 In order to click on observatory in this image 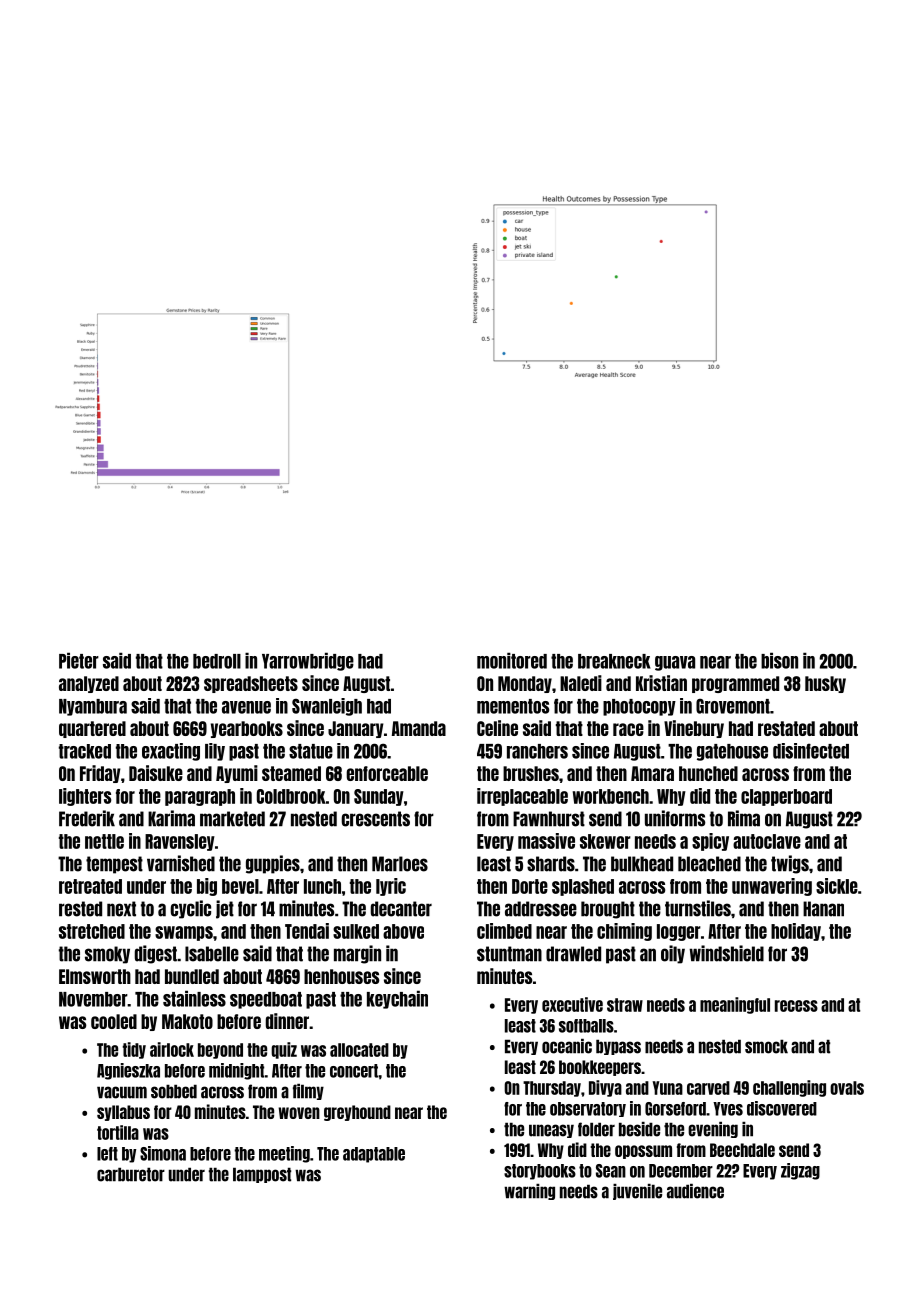, I will do `click(588, 1109)`.
